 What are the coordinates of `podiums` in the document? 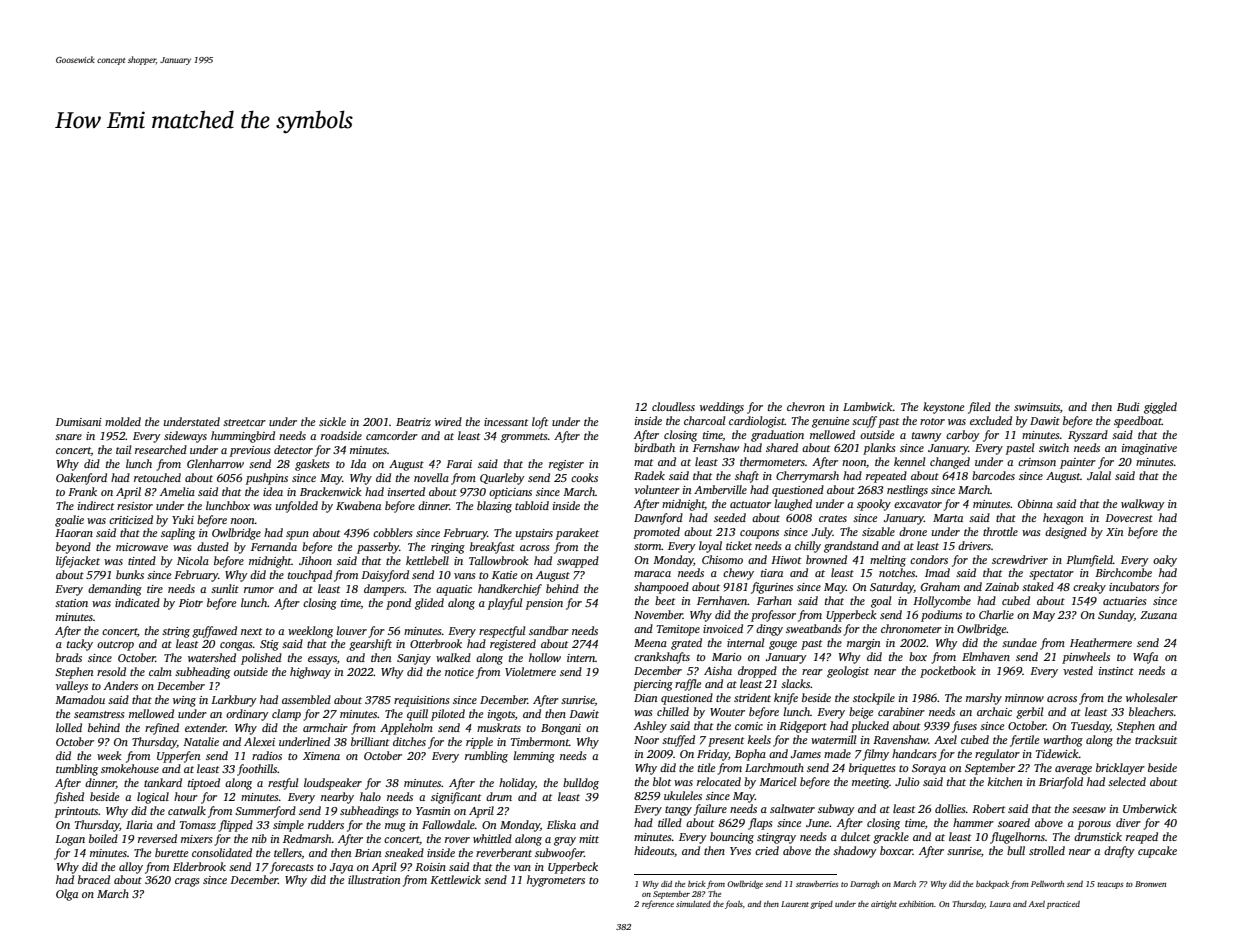 It's located at (941, 616).
